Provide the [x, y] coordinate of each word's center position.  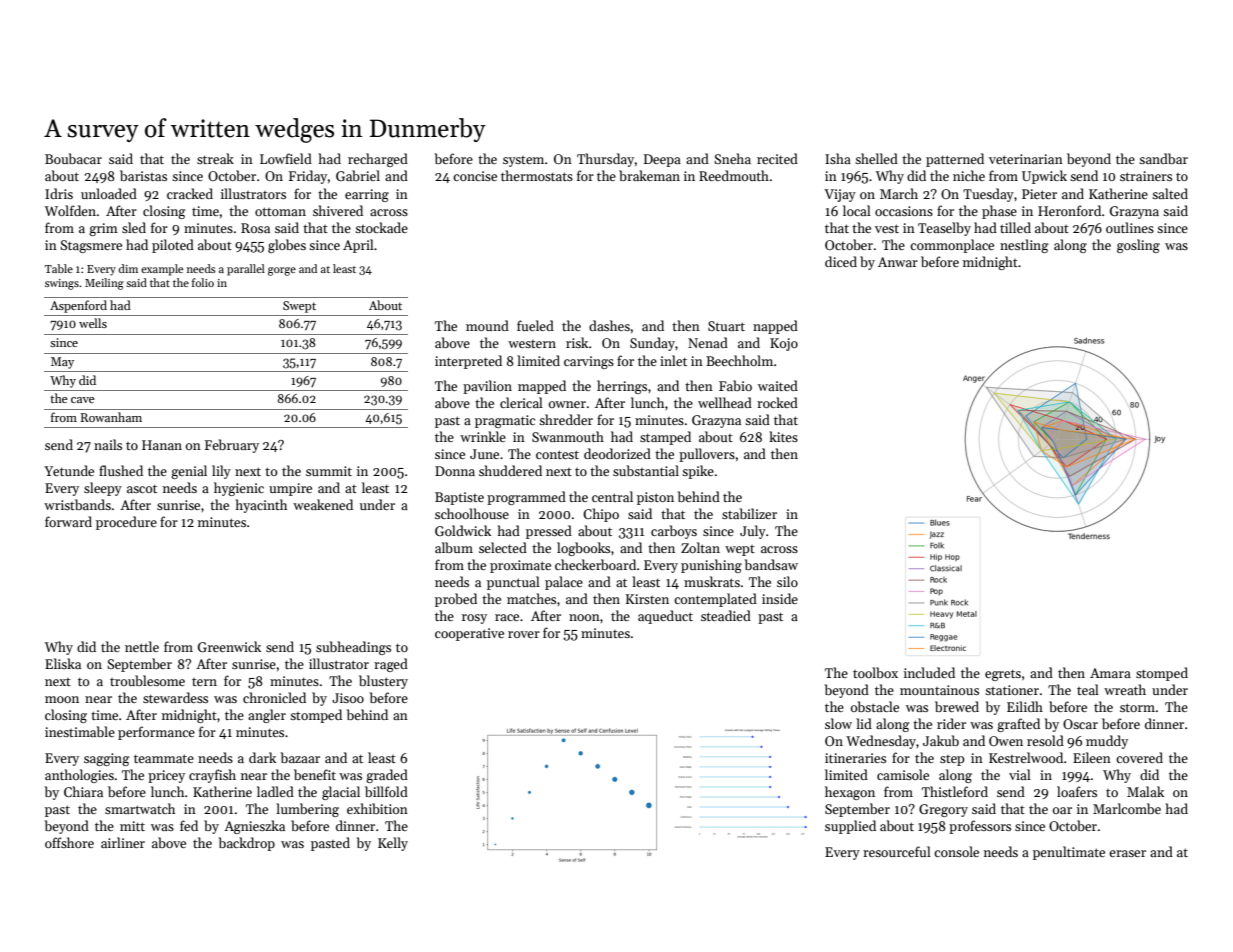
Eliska [63, 663]
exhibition [377, 808]
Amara [1110, 673]
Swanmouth [568, 436]
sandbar [1163, 158]
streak [215, 158]
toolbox [875, 672]
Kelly [393, 844]
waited [778, 385]
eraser [1127, 853]
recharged [378, 160]
